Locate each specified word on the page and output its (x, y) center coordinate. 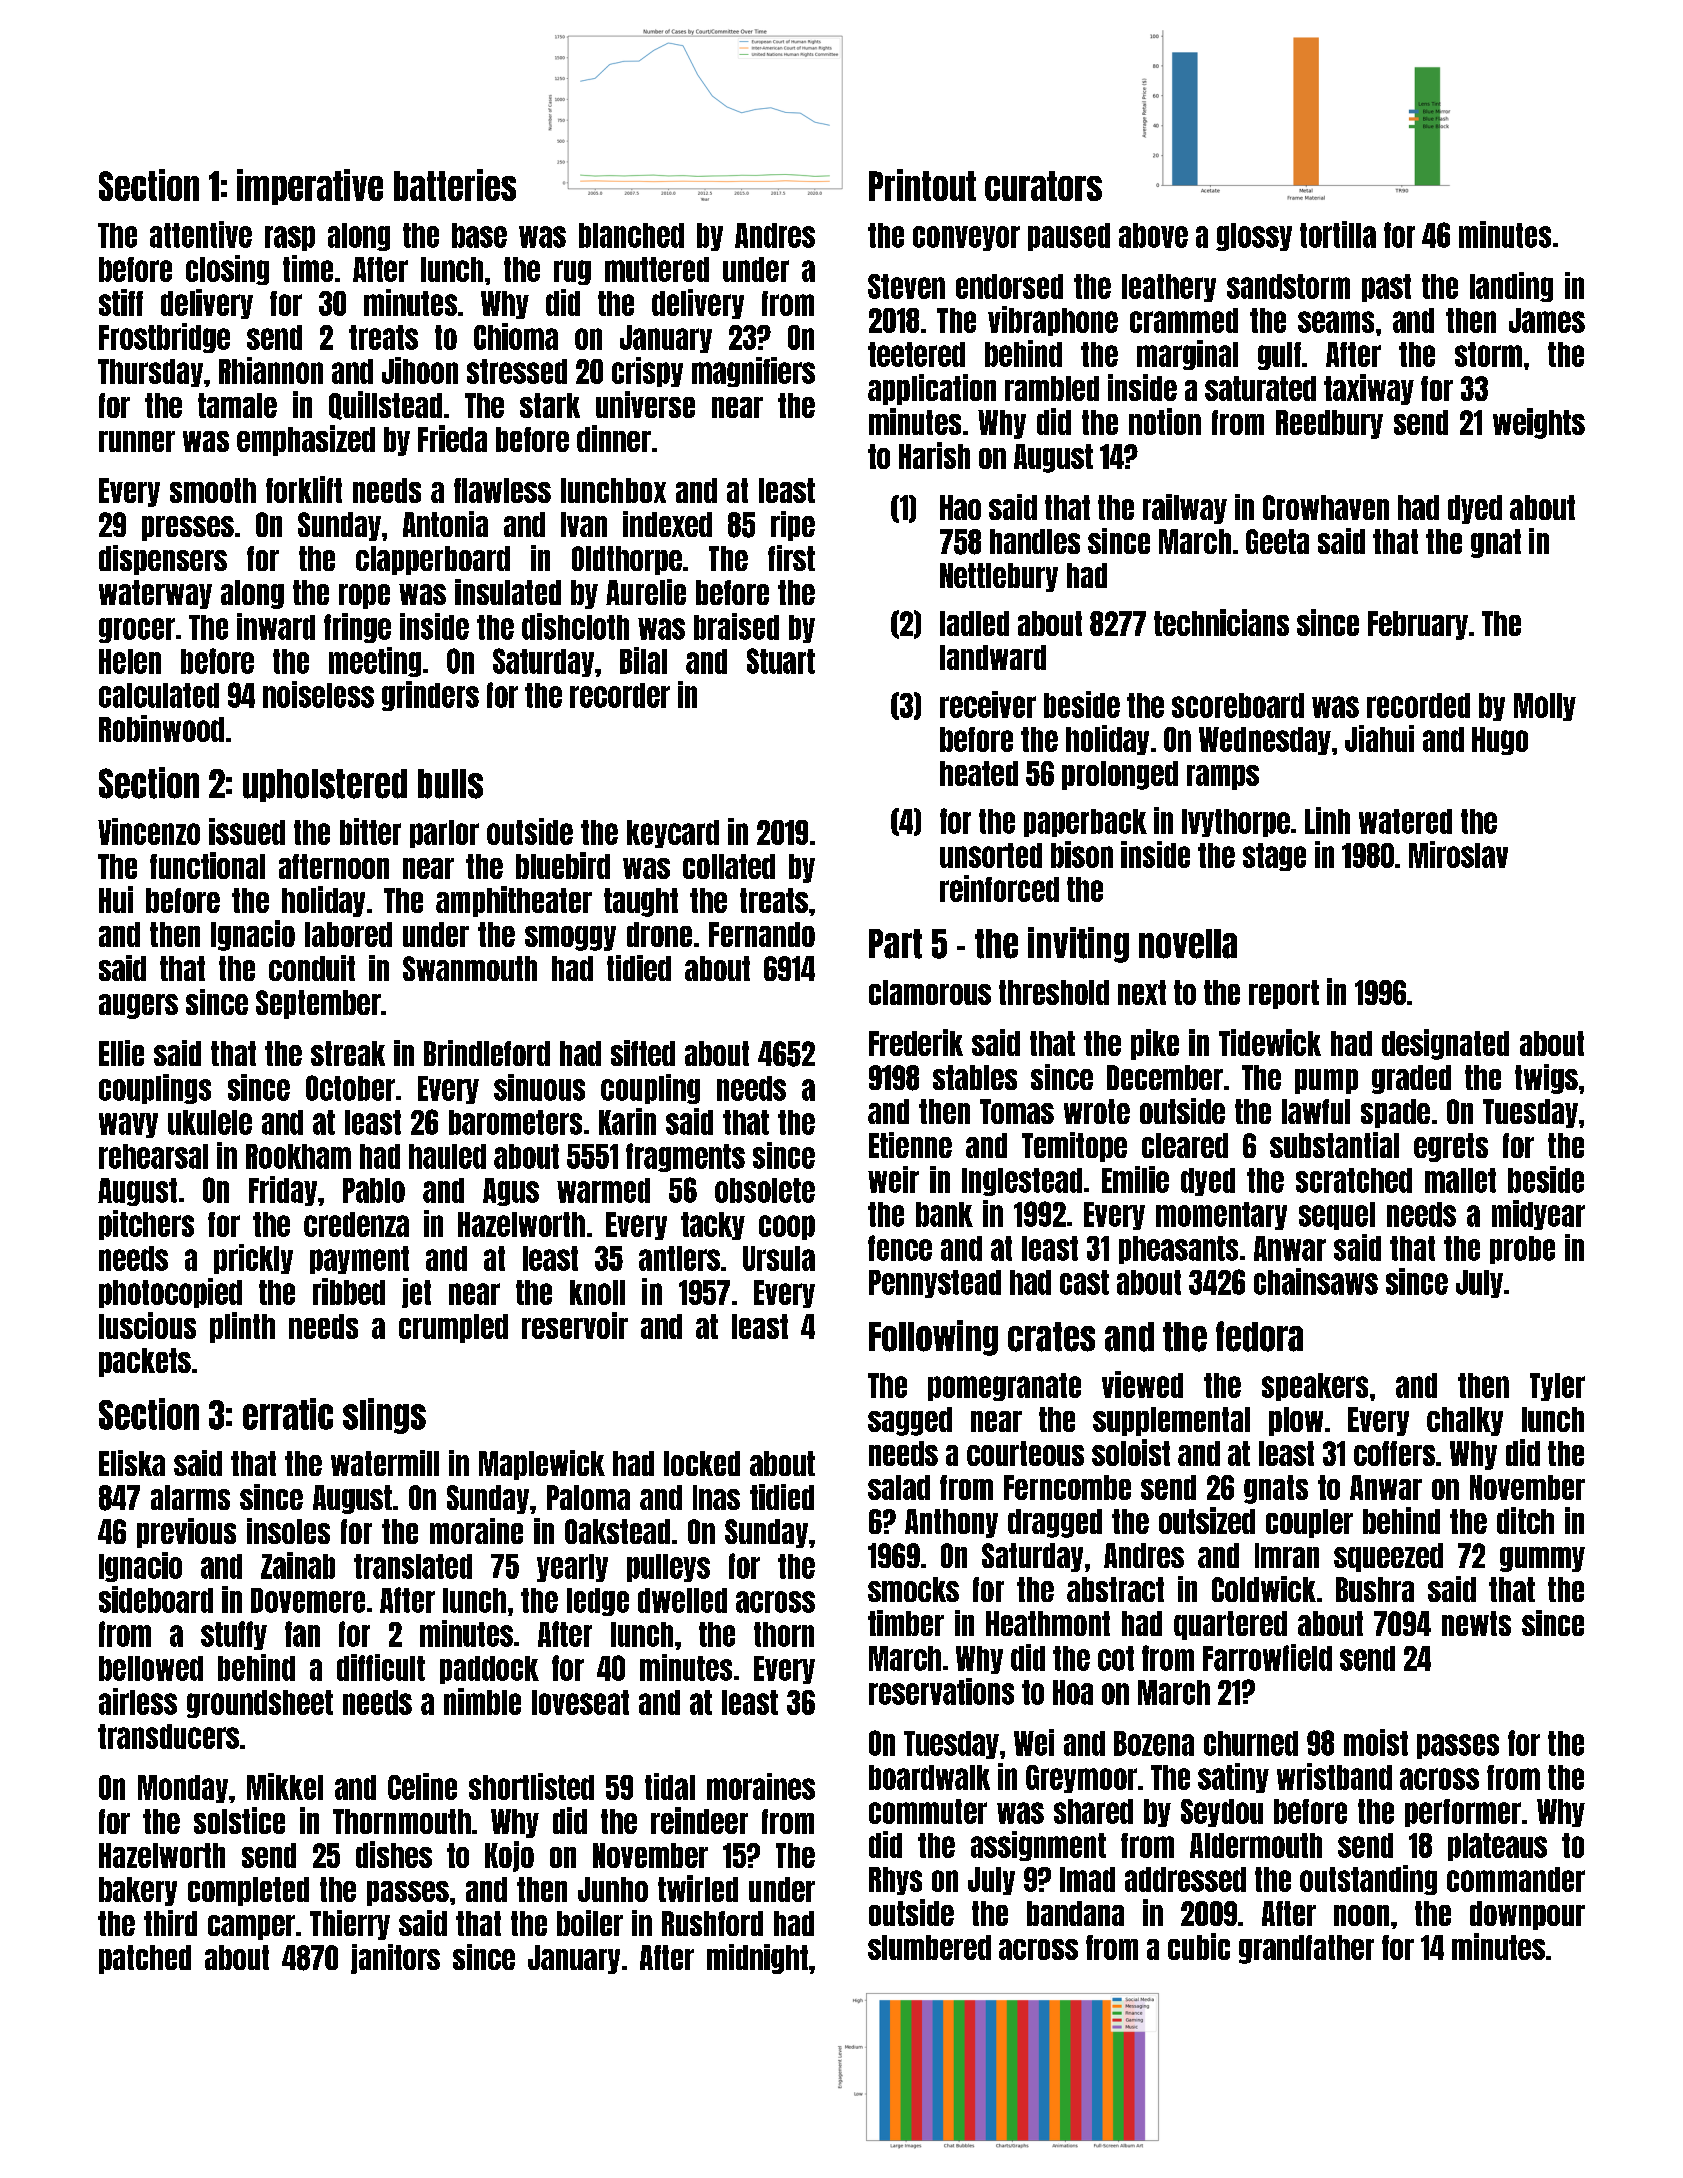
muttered (657, 269)
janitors (395, 1959)
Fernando (762, 934)
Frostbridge (164, 338)
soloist (1131, 1452)
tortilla (1338, 234)
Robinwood (161, 728)
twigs (1546, 1079)
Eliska (132, 1463)
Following (933, 1338)
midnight (757, 1959)
